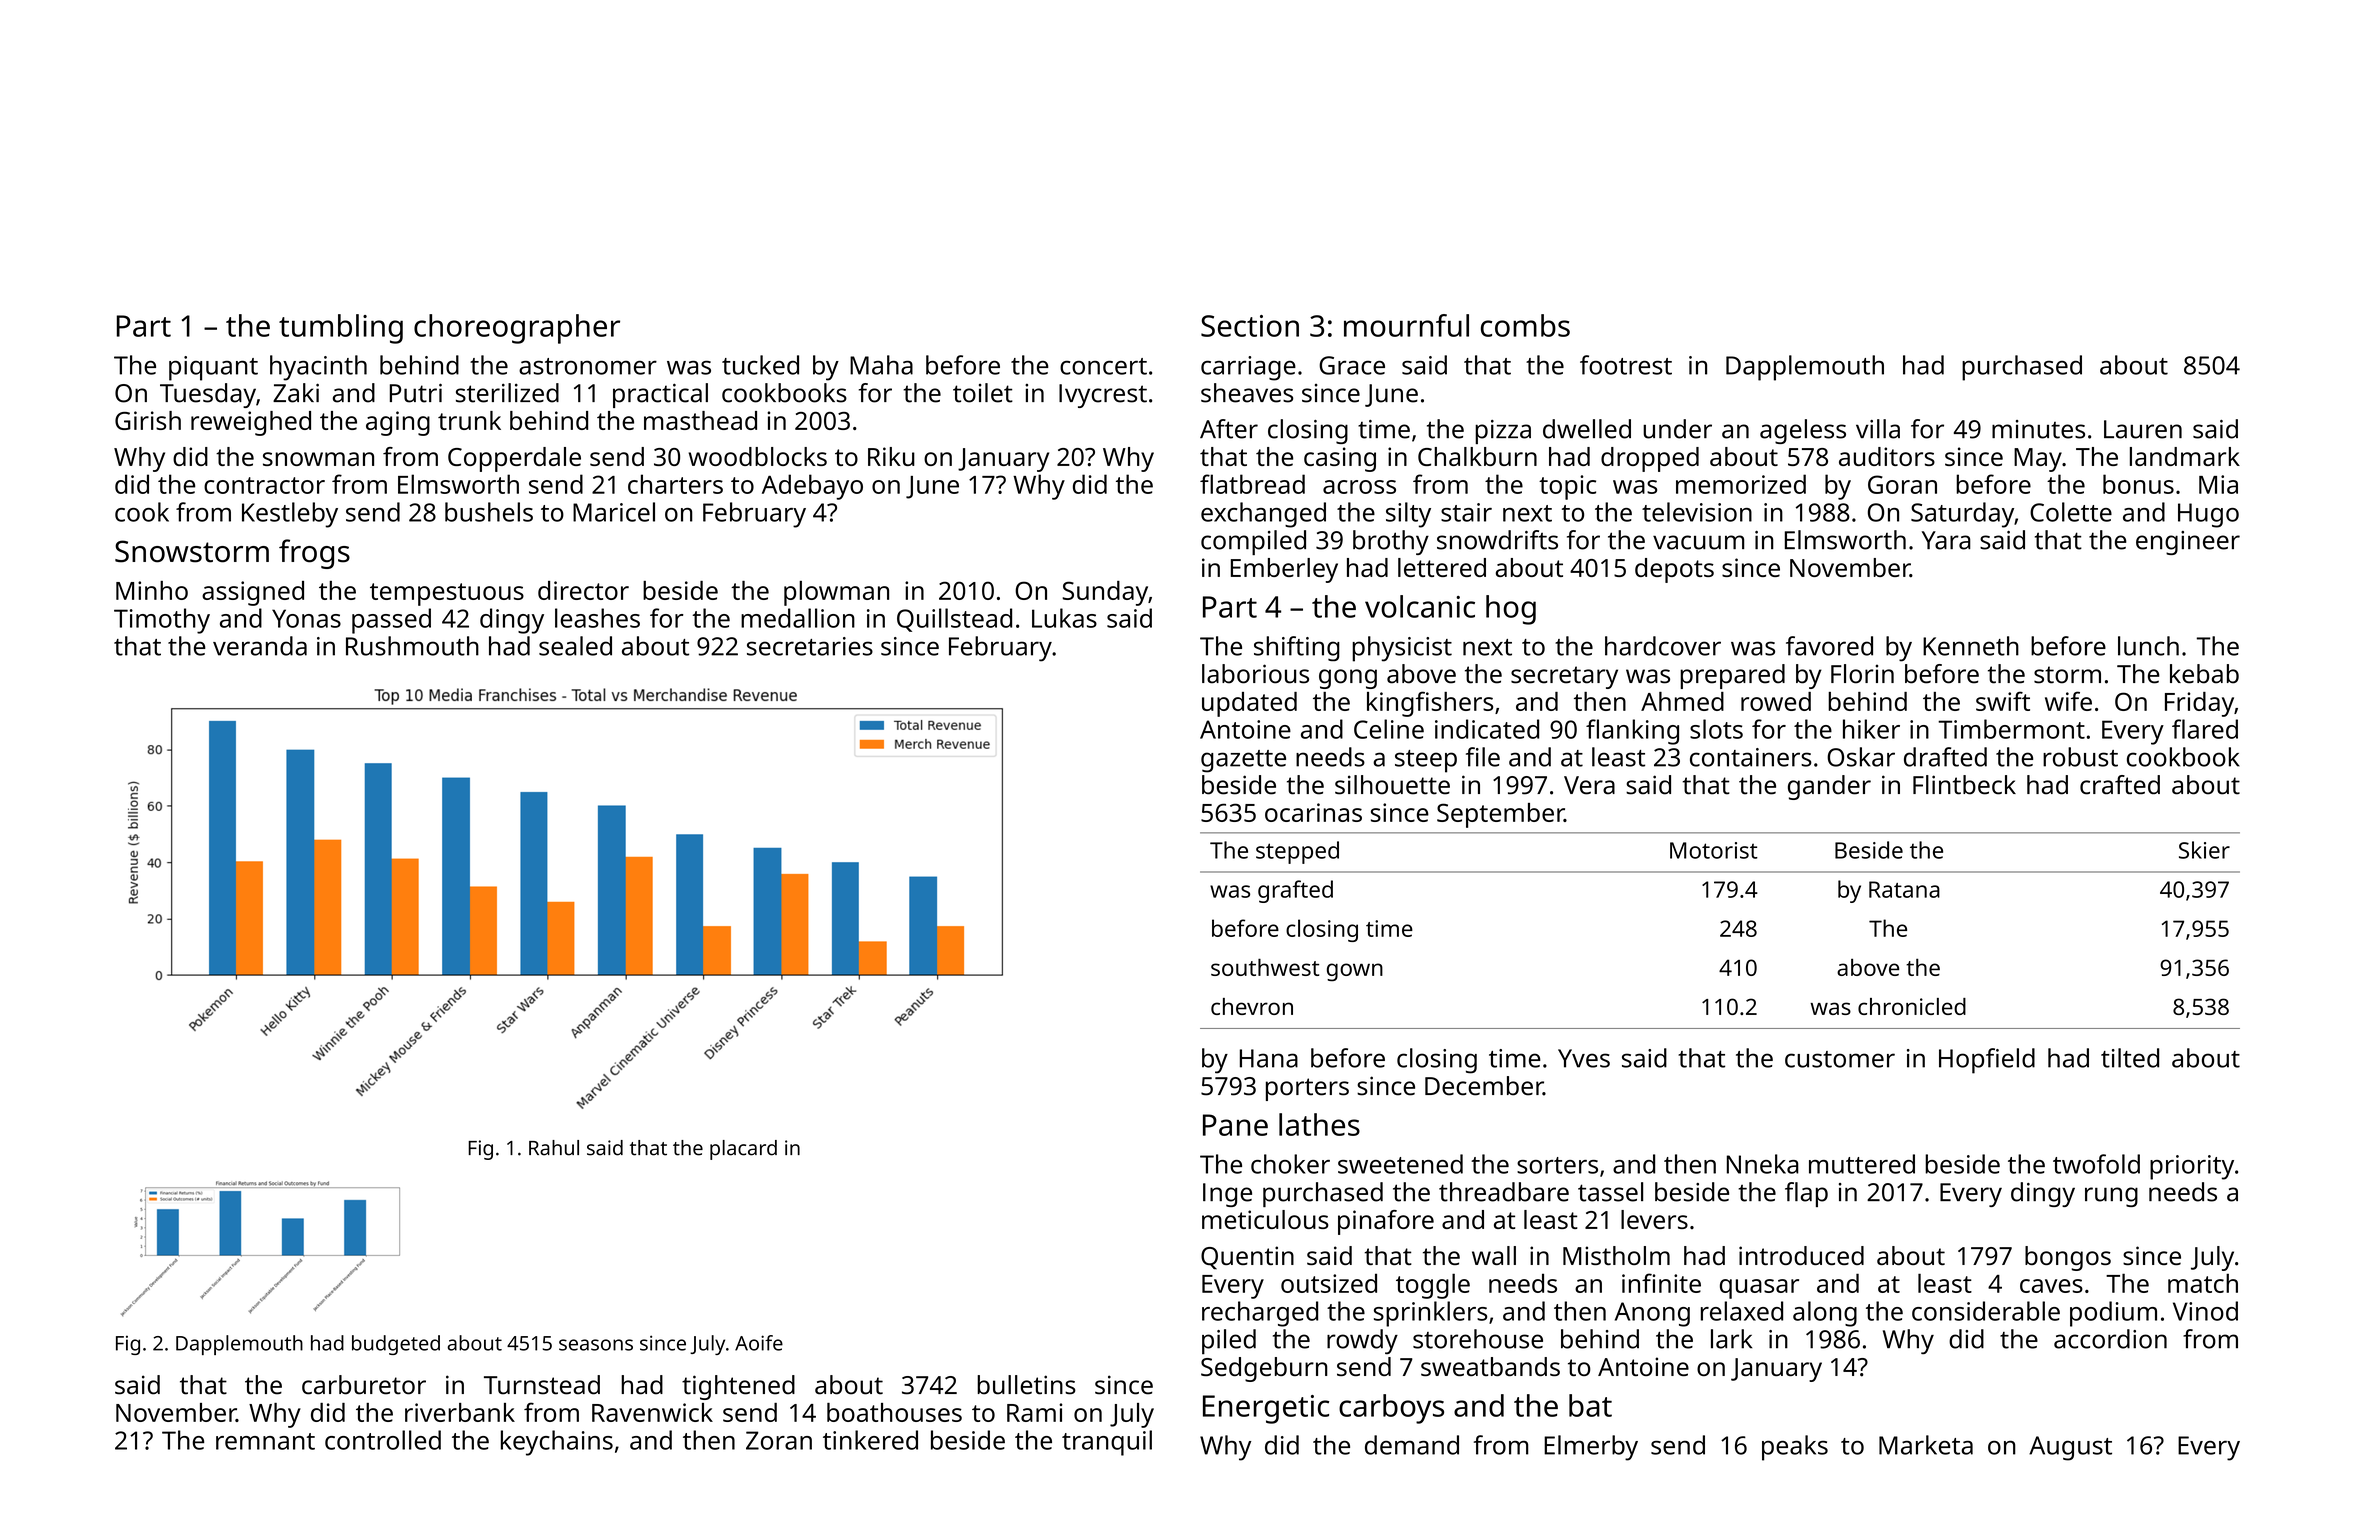 The image size is (2354, 1523). I want to click on stepped, so click(1297, 852).
